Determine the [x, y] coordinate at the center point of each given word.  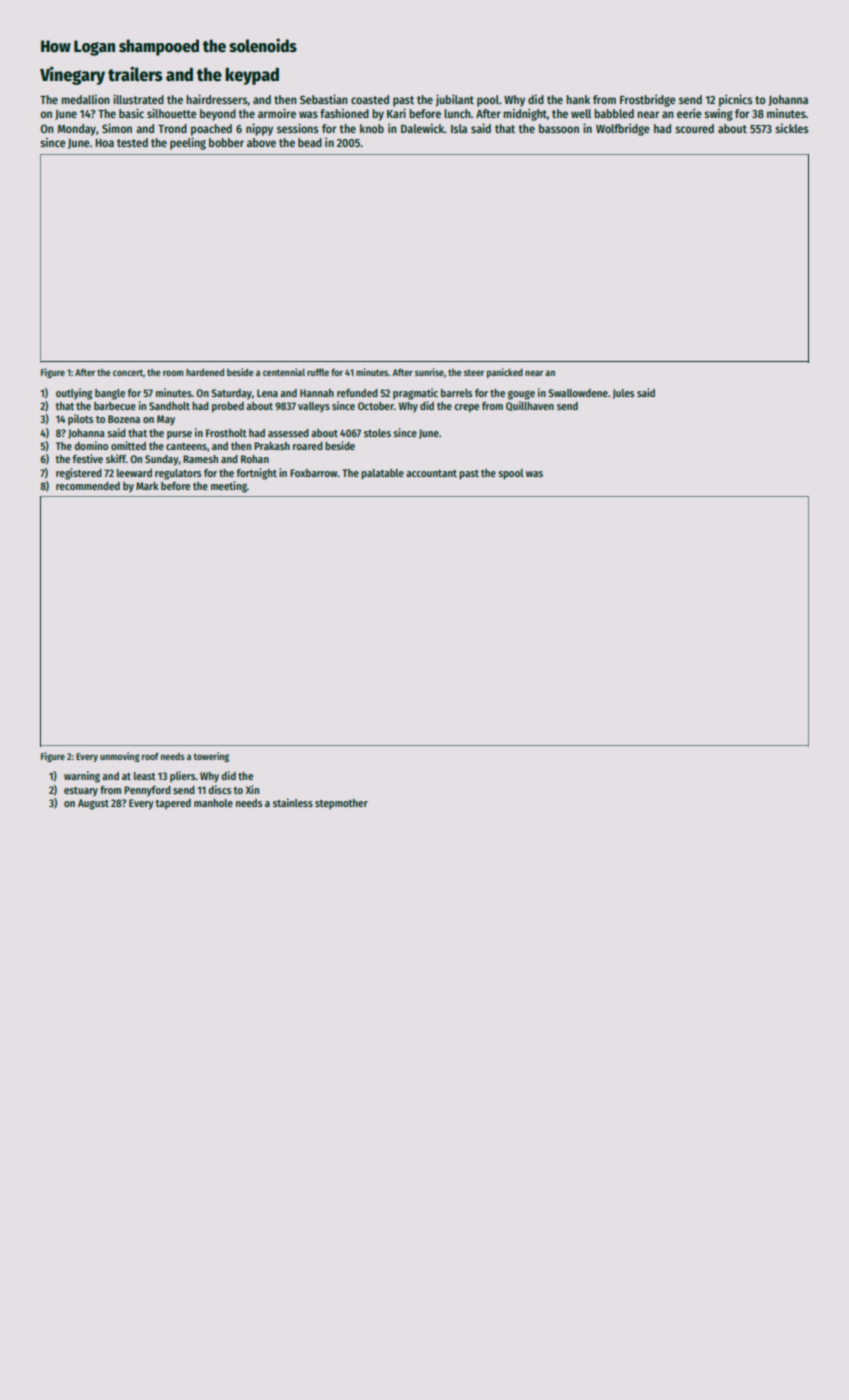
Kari [396, 113]
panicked [505, 373]
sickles [791, 128]
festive [88, 458]
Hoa [104, 143]
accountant [431, 473]
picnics [735, 100]
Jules [623, 394]
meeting [229, 487]
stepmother [341, 804]
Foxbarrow [314, 473]
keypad [252, 76]
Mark [147, 486]
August [93, 804]
